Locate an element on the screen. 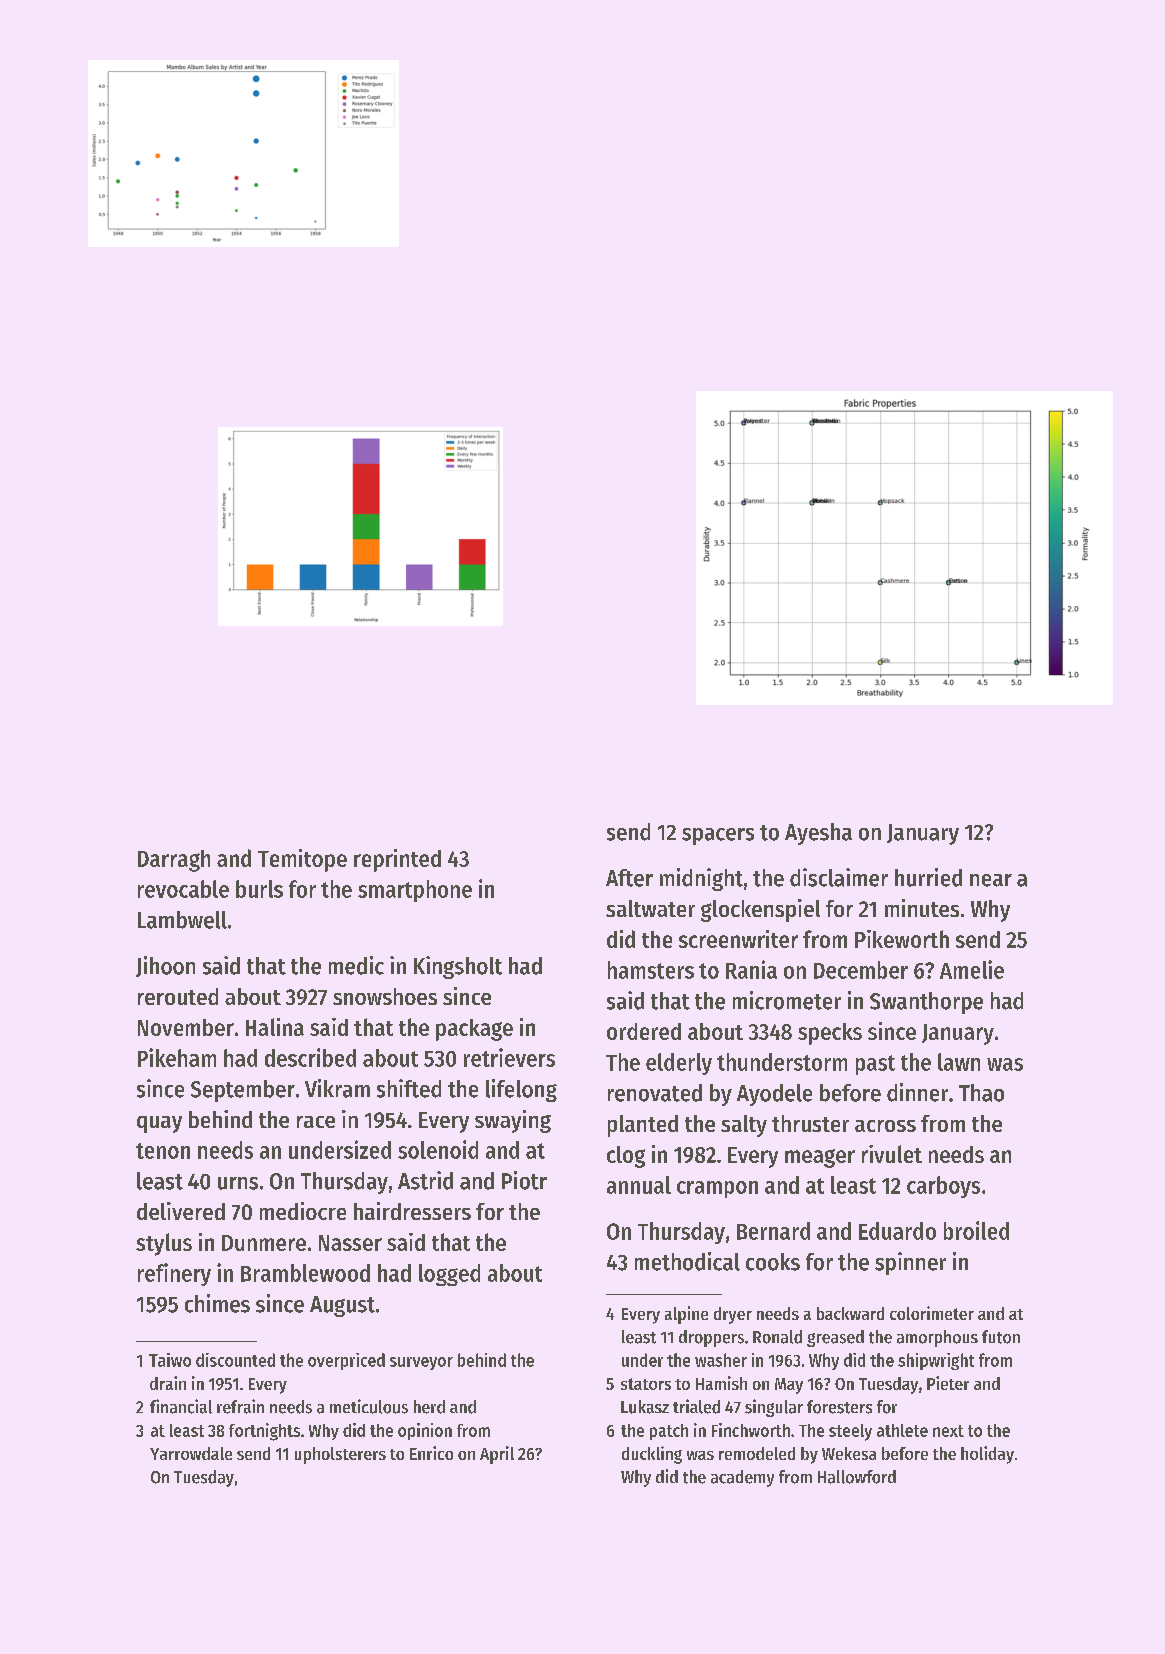 This screenshot has height=1654, width=1165. smartphone is located at coordinates (415, 891).
